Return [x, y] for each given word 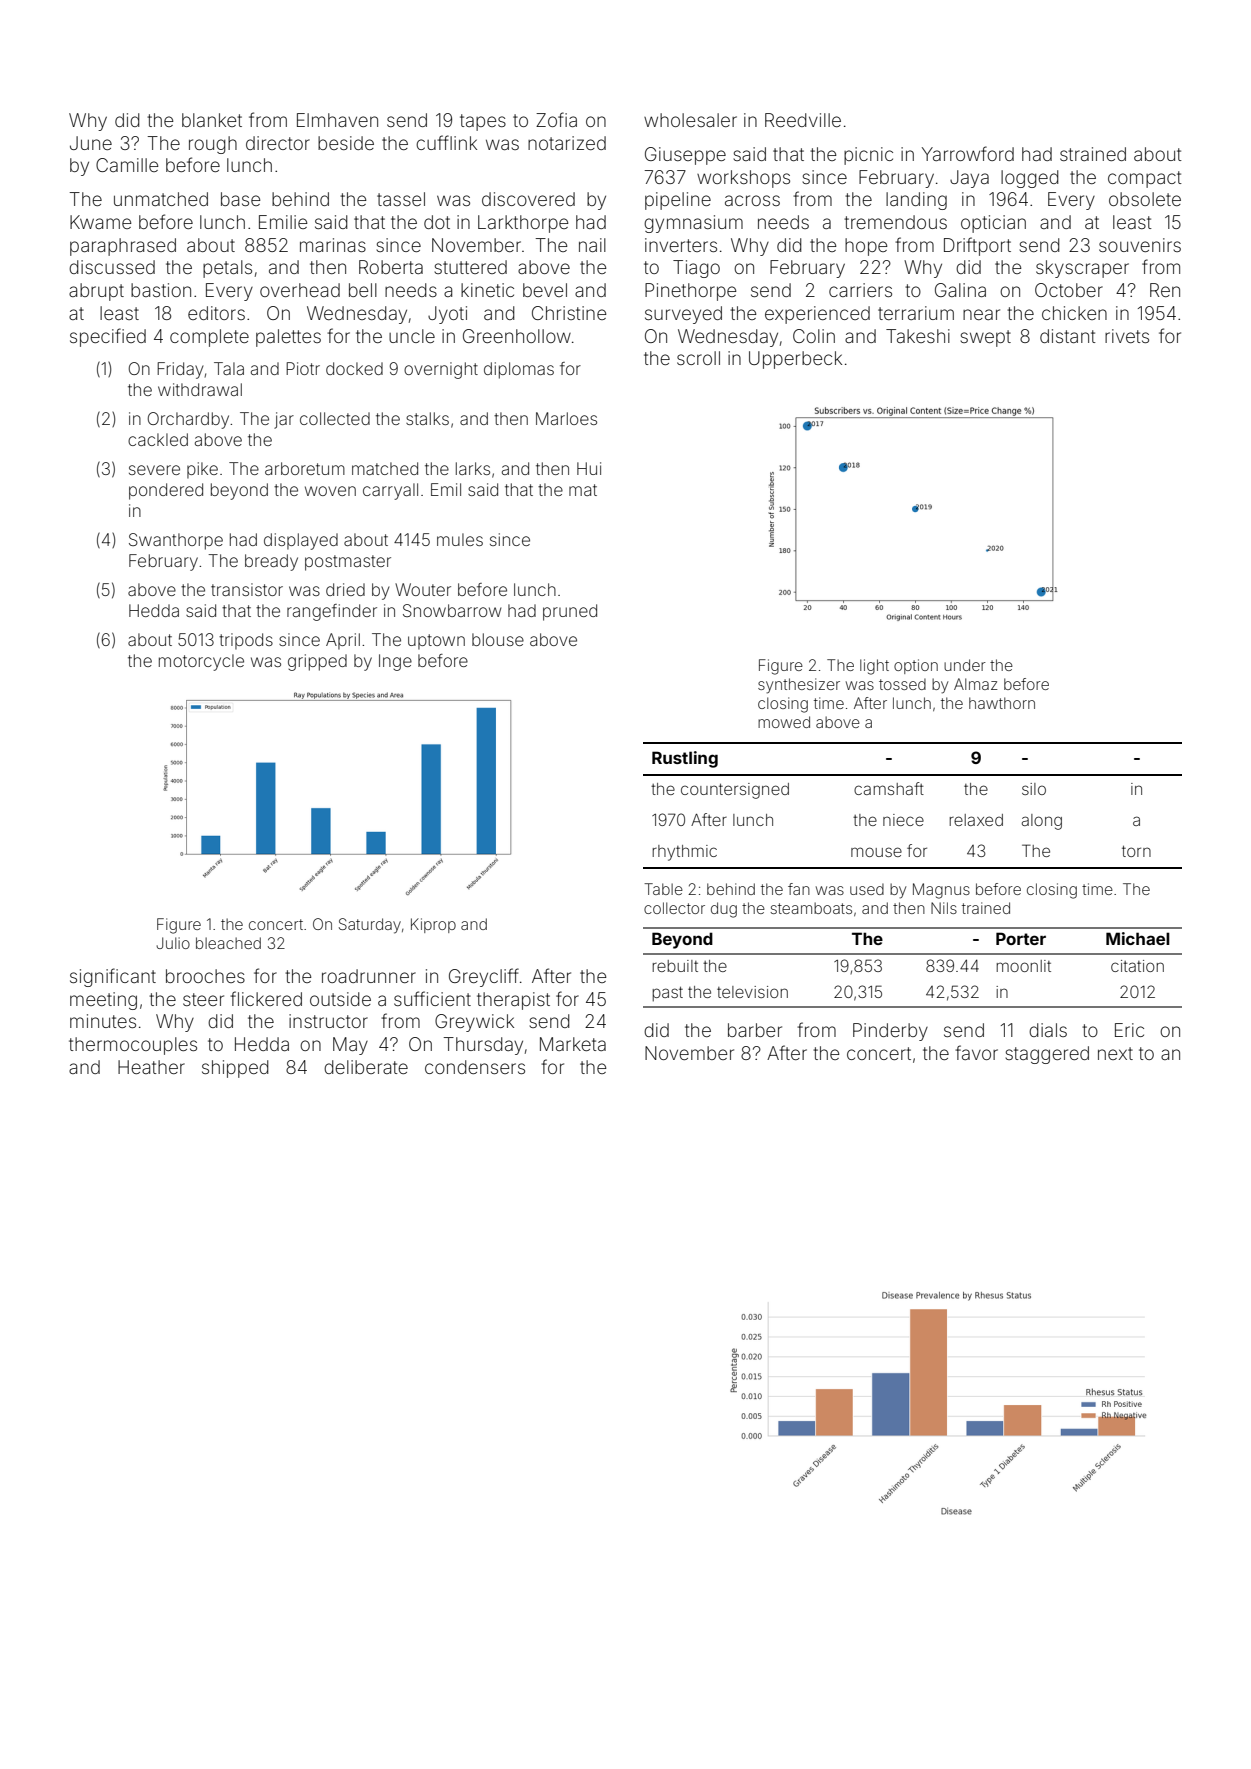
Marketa [573, 1044]
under [965, 665]
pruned [570, 612]
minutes [103, 1021]
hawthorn [1002, 703]
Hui [589, 468]
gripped [317, 662]
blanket [212, 120]
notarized [567, 143]
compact [1145, 179]
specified [108, 337]
